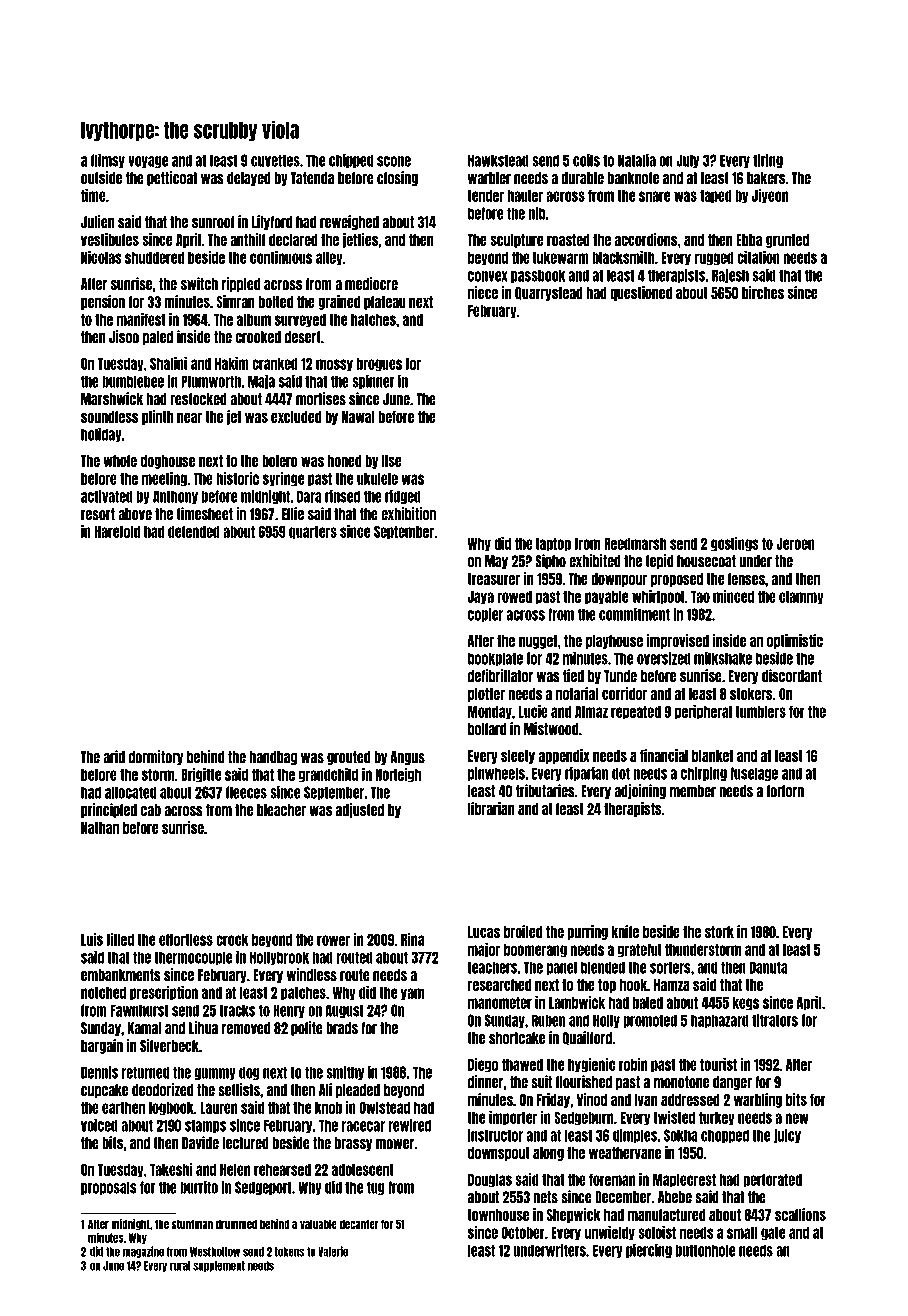 Image resolution: width=908 pixels, height=1316 pixels. I want to click on thawed, so click(522, 1065).
